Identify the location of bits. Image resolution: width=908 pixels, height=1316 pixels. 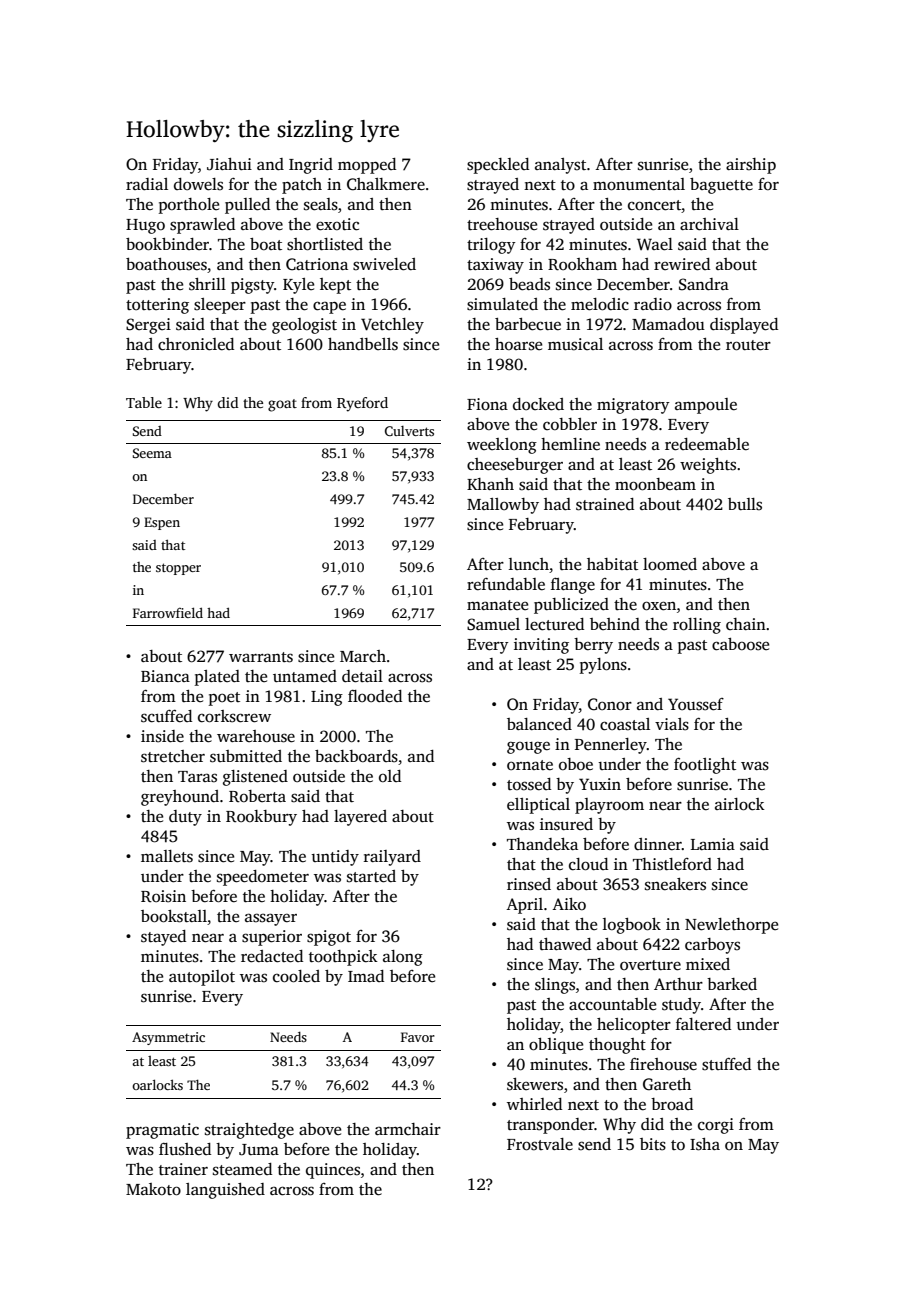
(653, 1144).
